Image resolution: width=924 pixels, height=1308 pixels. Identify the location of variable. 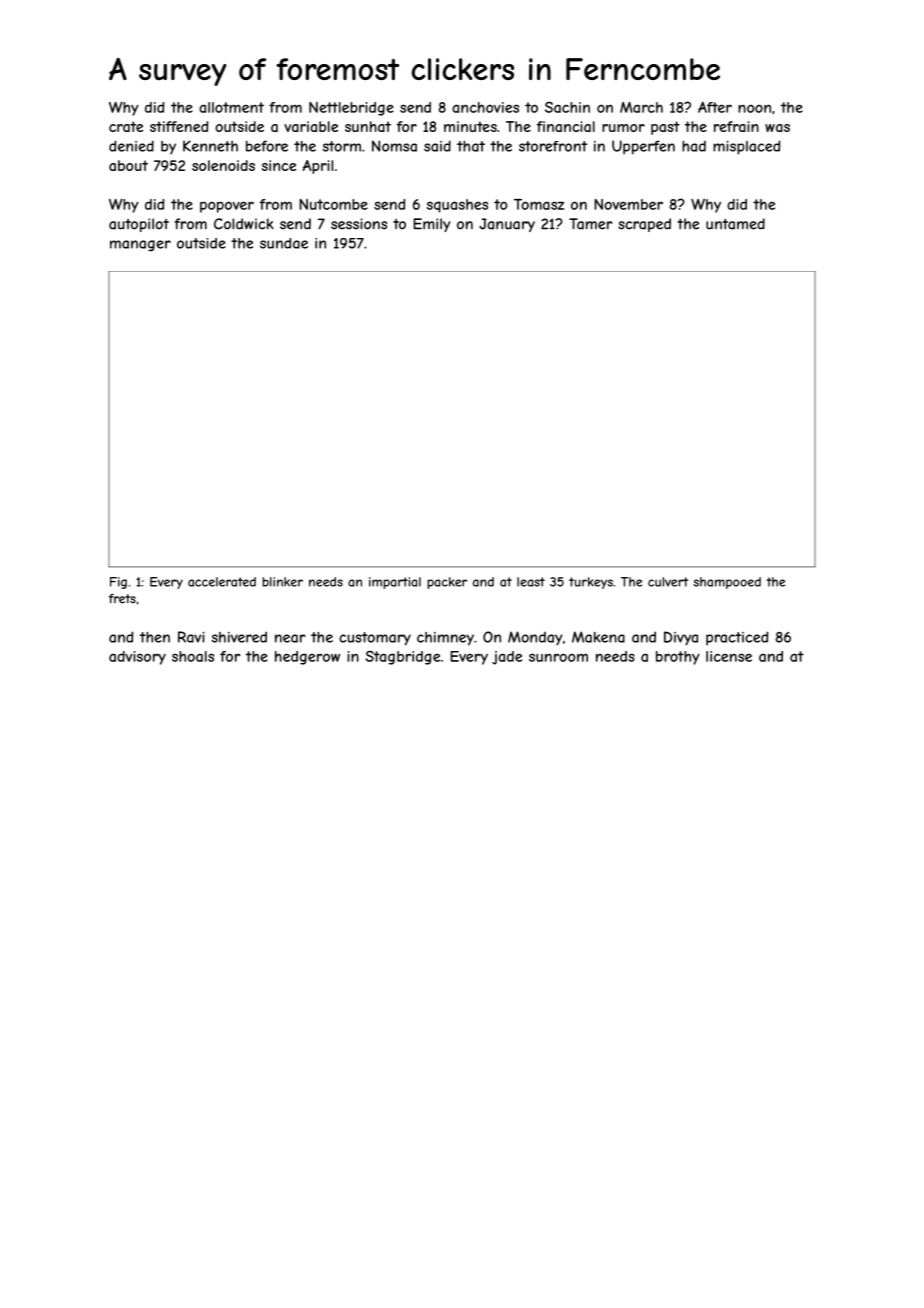
(311, 126).
